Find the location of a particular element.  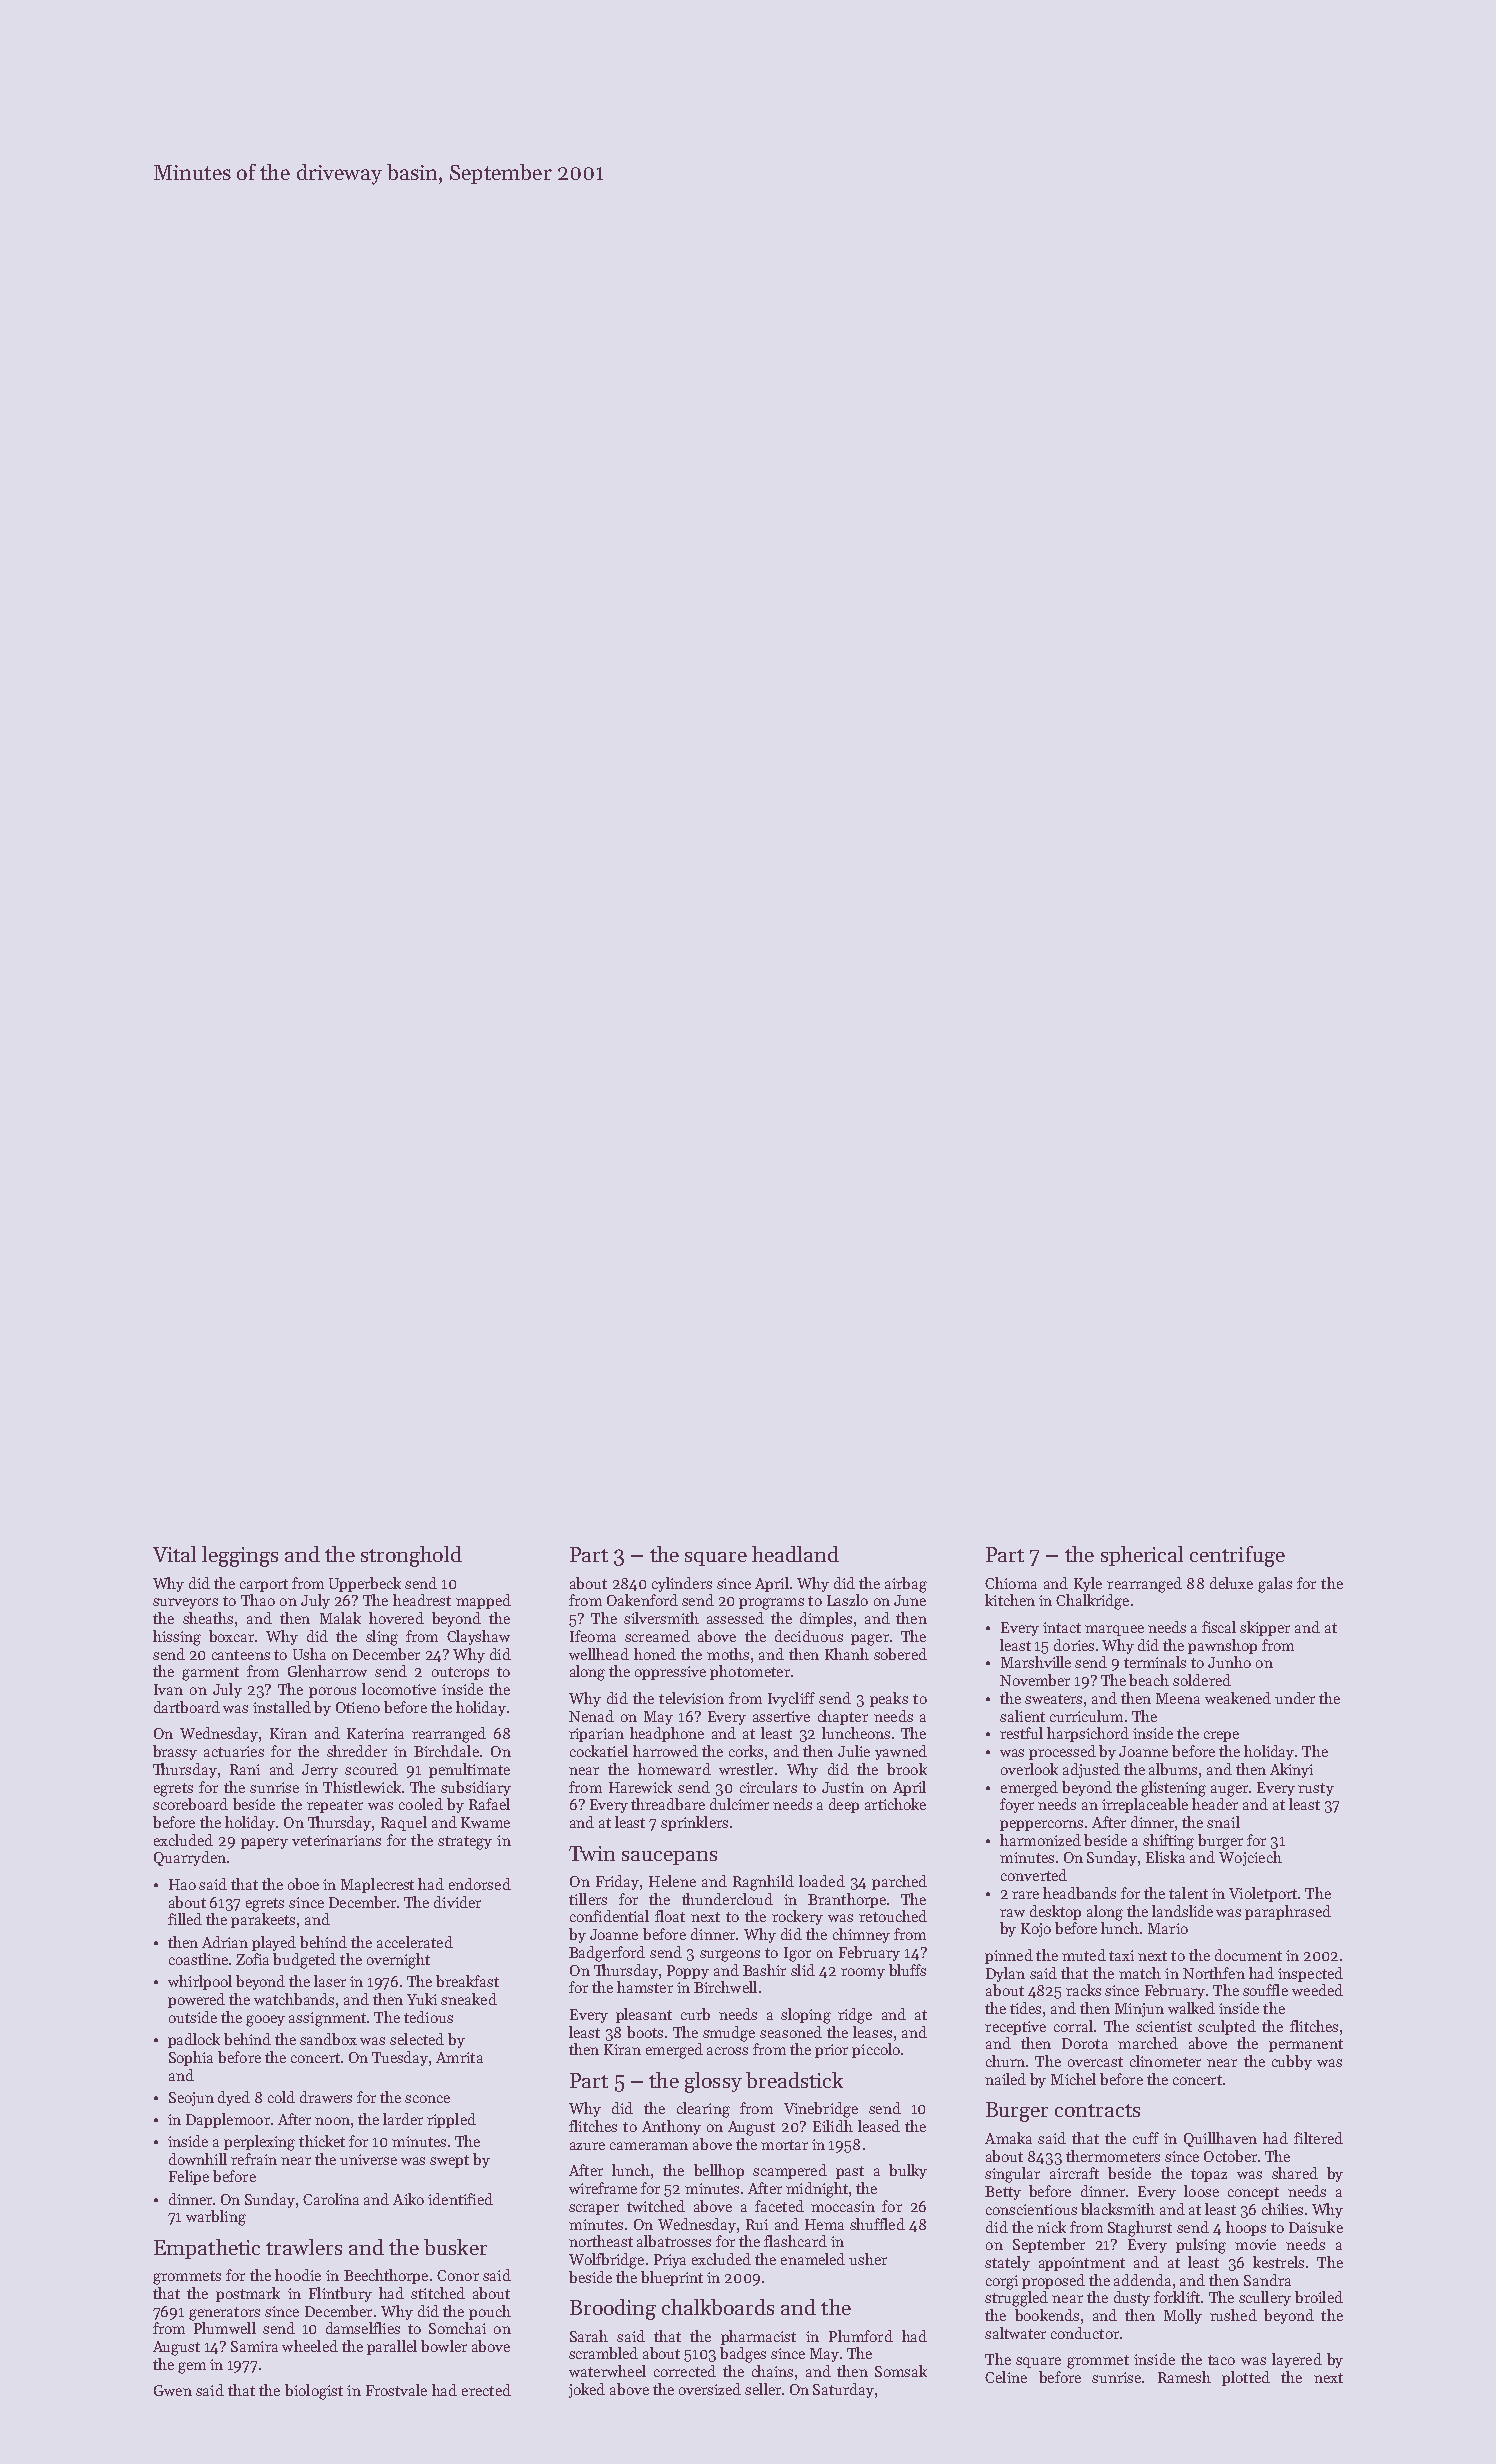

centrifuge is located at coordinates (1237, 1556).
